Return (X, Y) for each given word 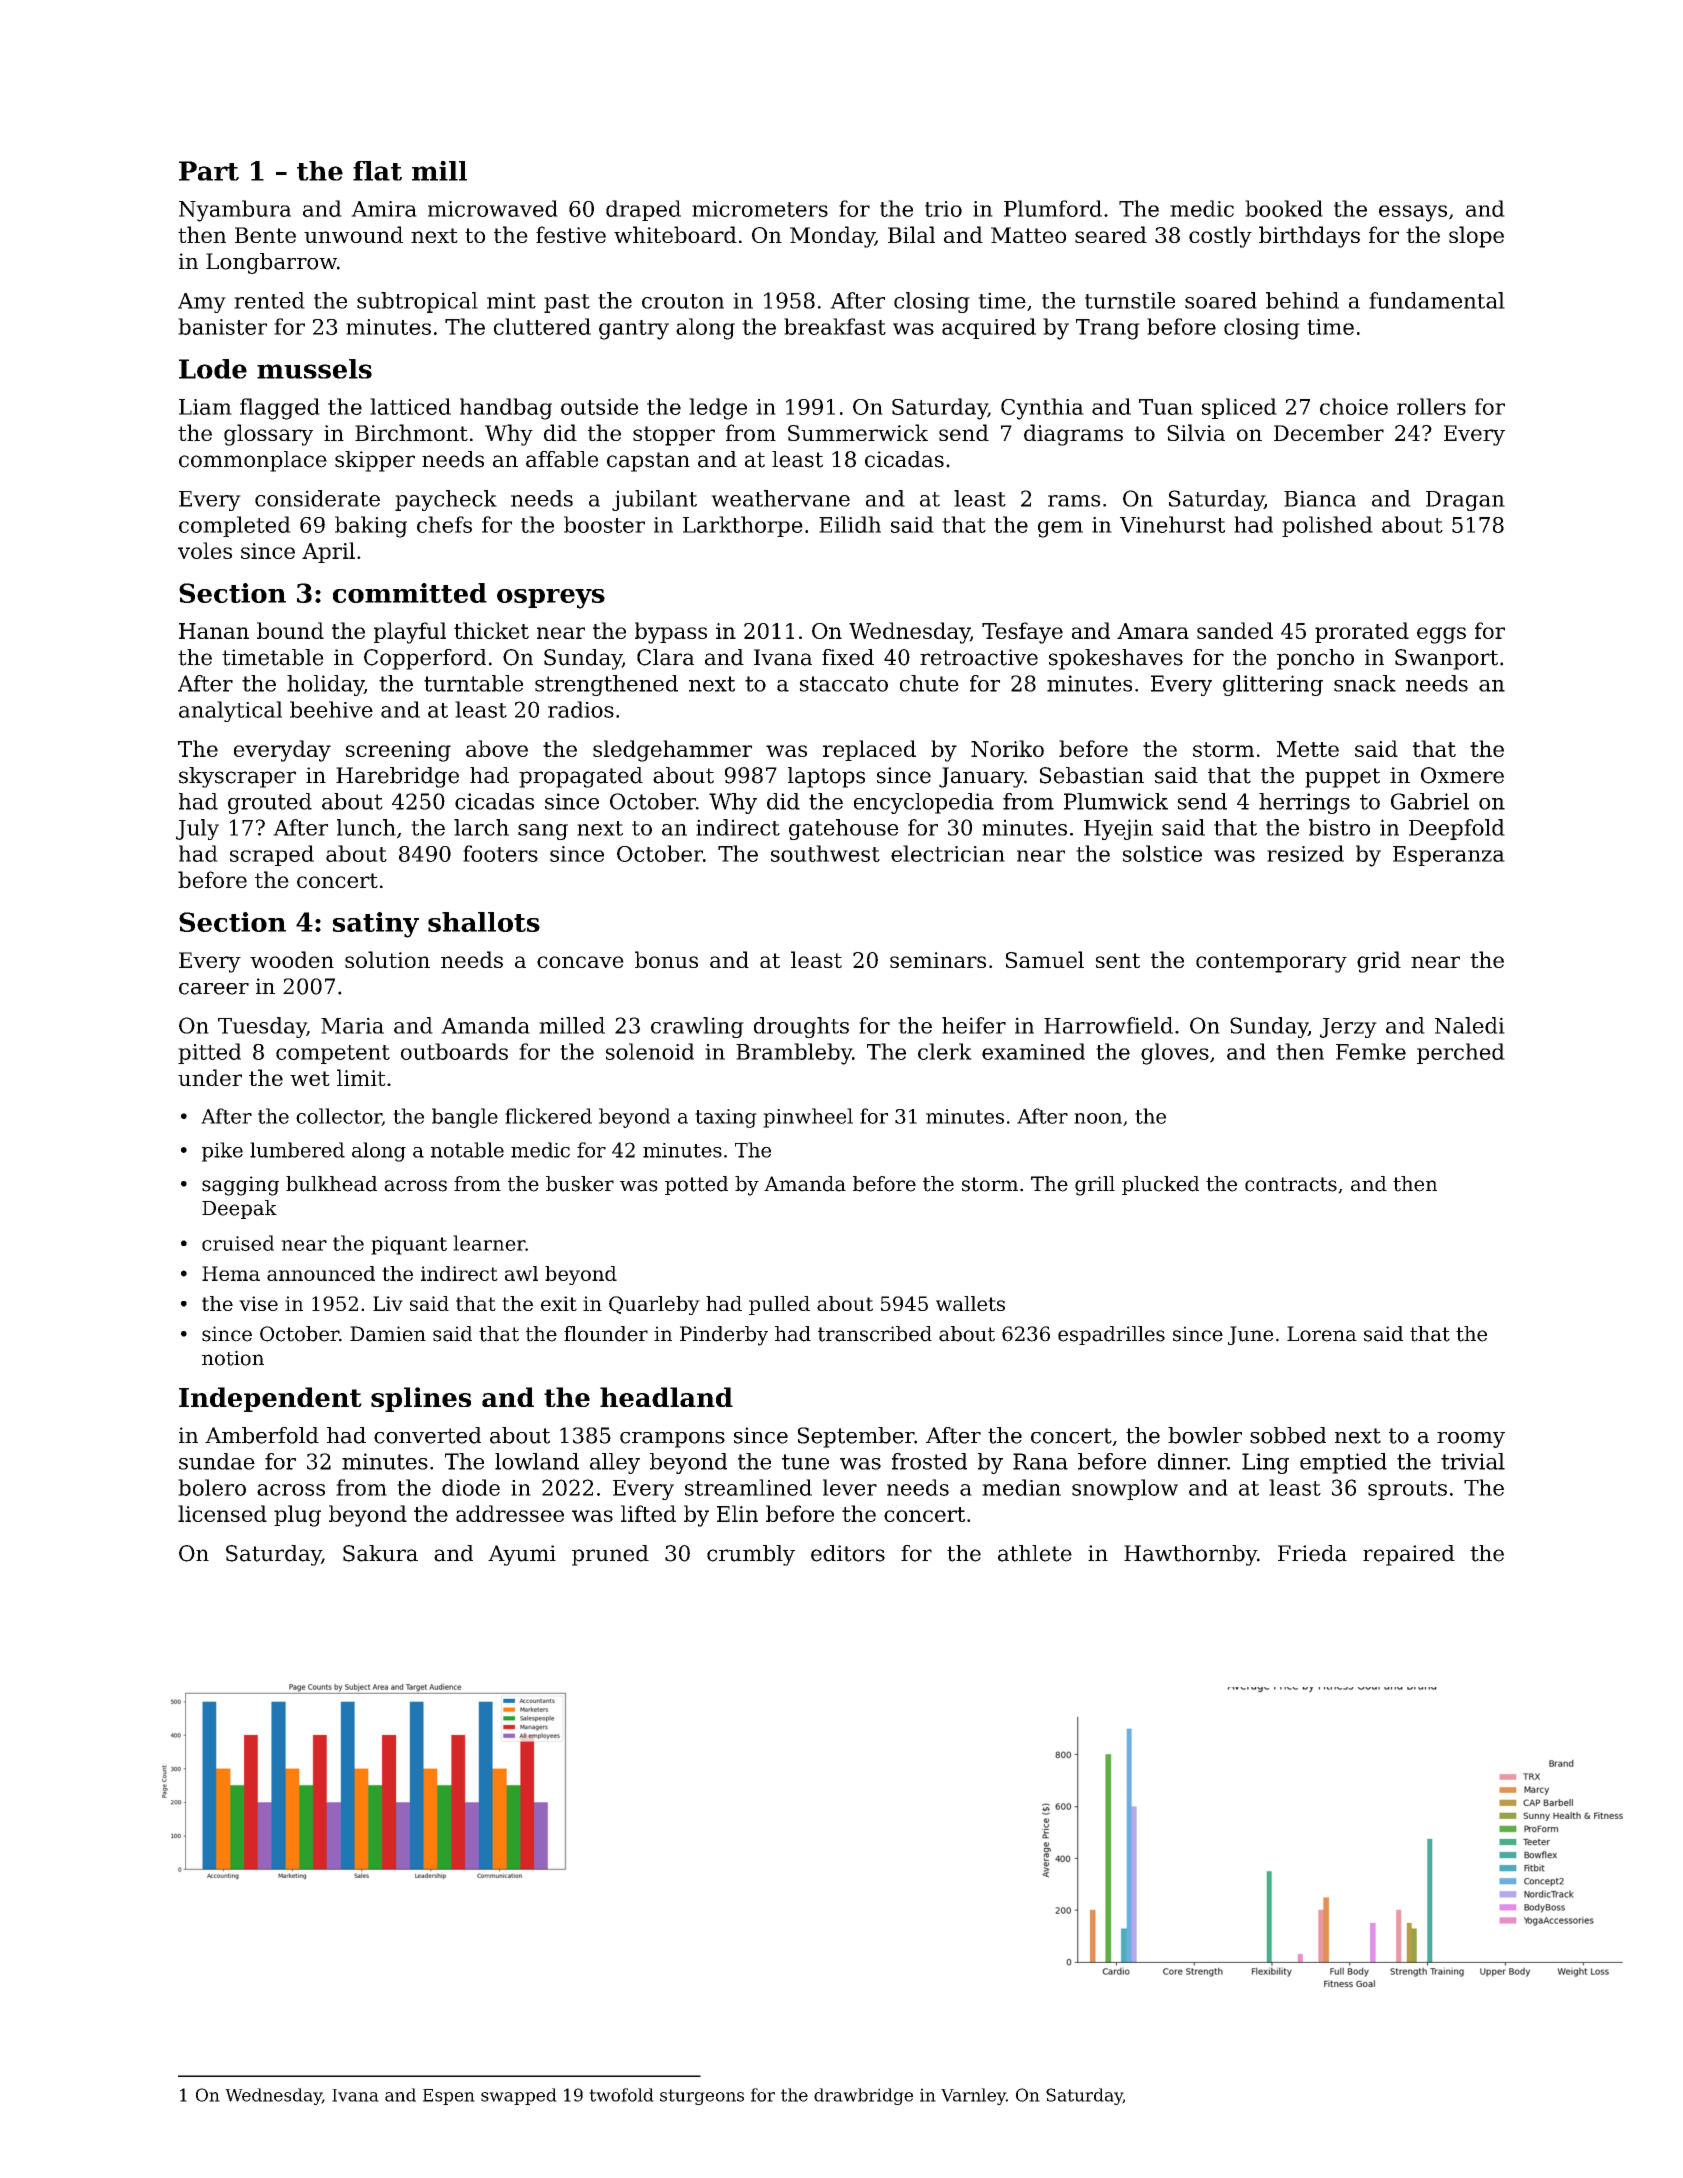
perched (1461, 1053)
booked (1284, 208)
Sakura (380, 1553)
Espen (449, 2097)
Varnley (973, 2096)
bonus (666, 959)
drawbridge (863, 2096)
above (497, 748)
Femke (1371, 1051)
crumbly (751, 1555)
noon (1098, 1118)
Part (209, 171)
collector (339, 1117)
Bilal (911, 234)
